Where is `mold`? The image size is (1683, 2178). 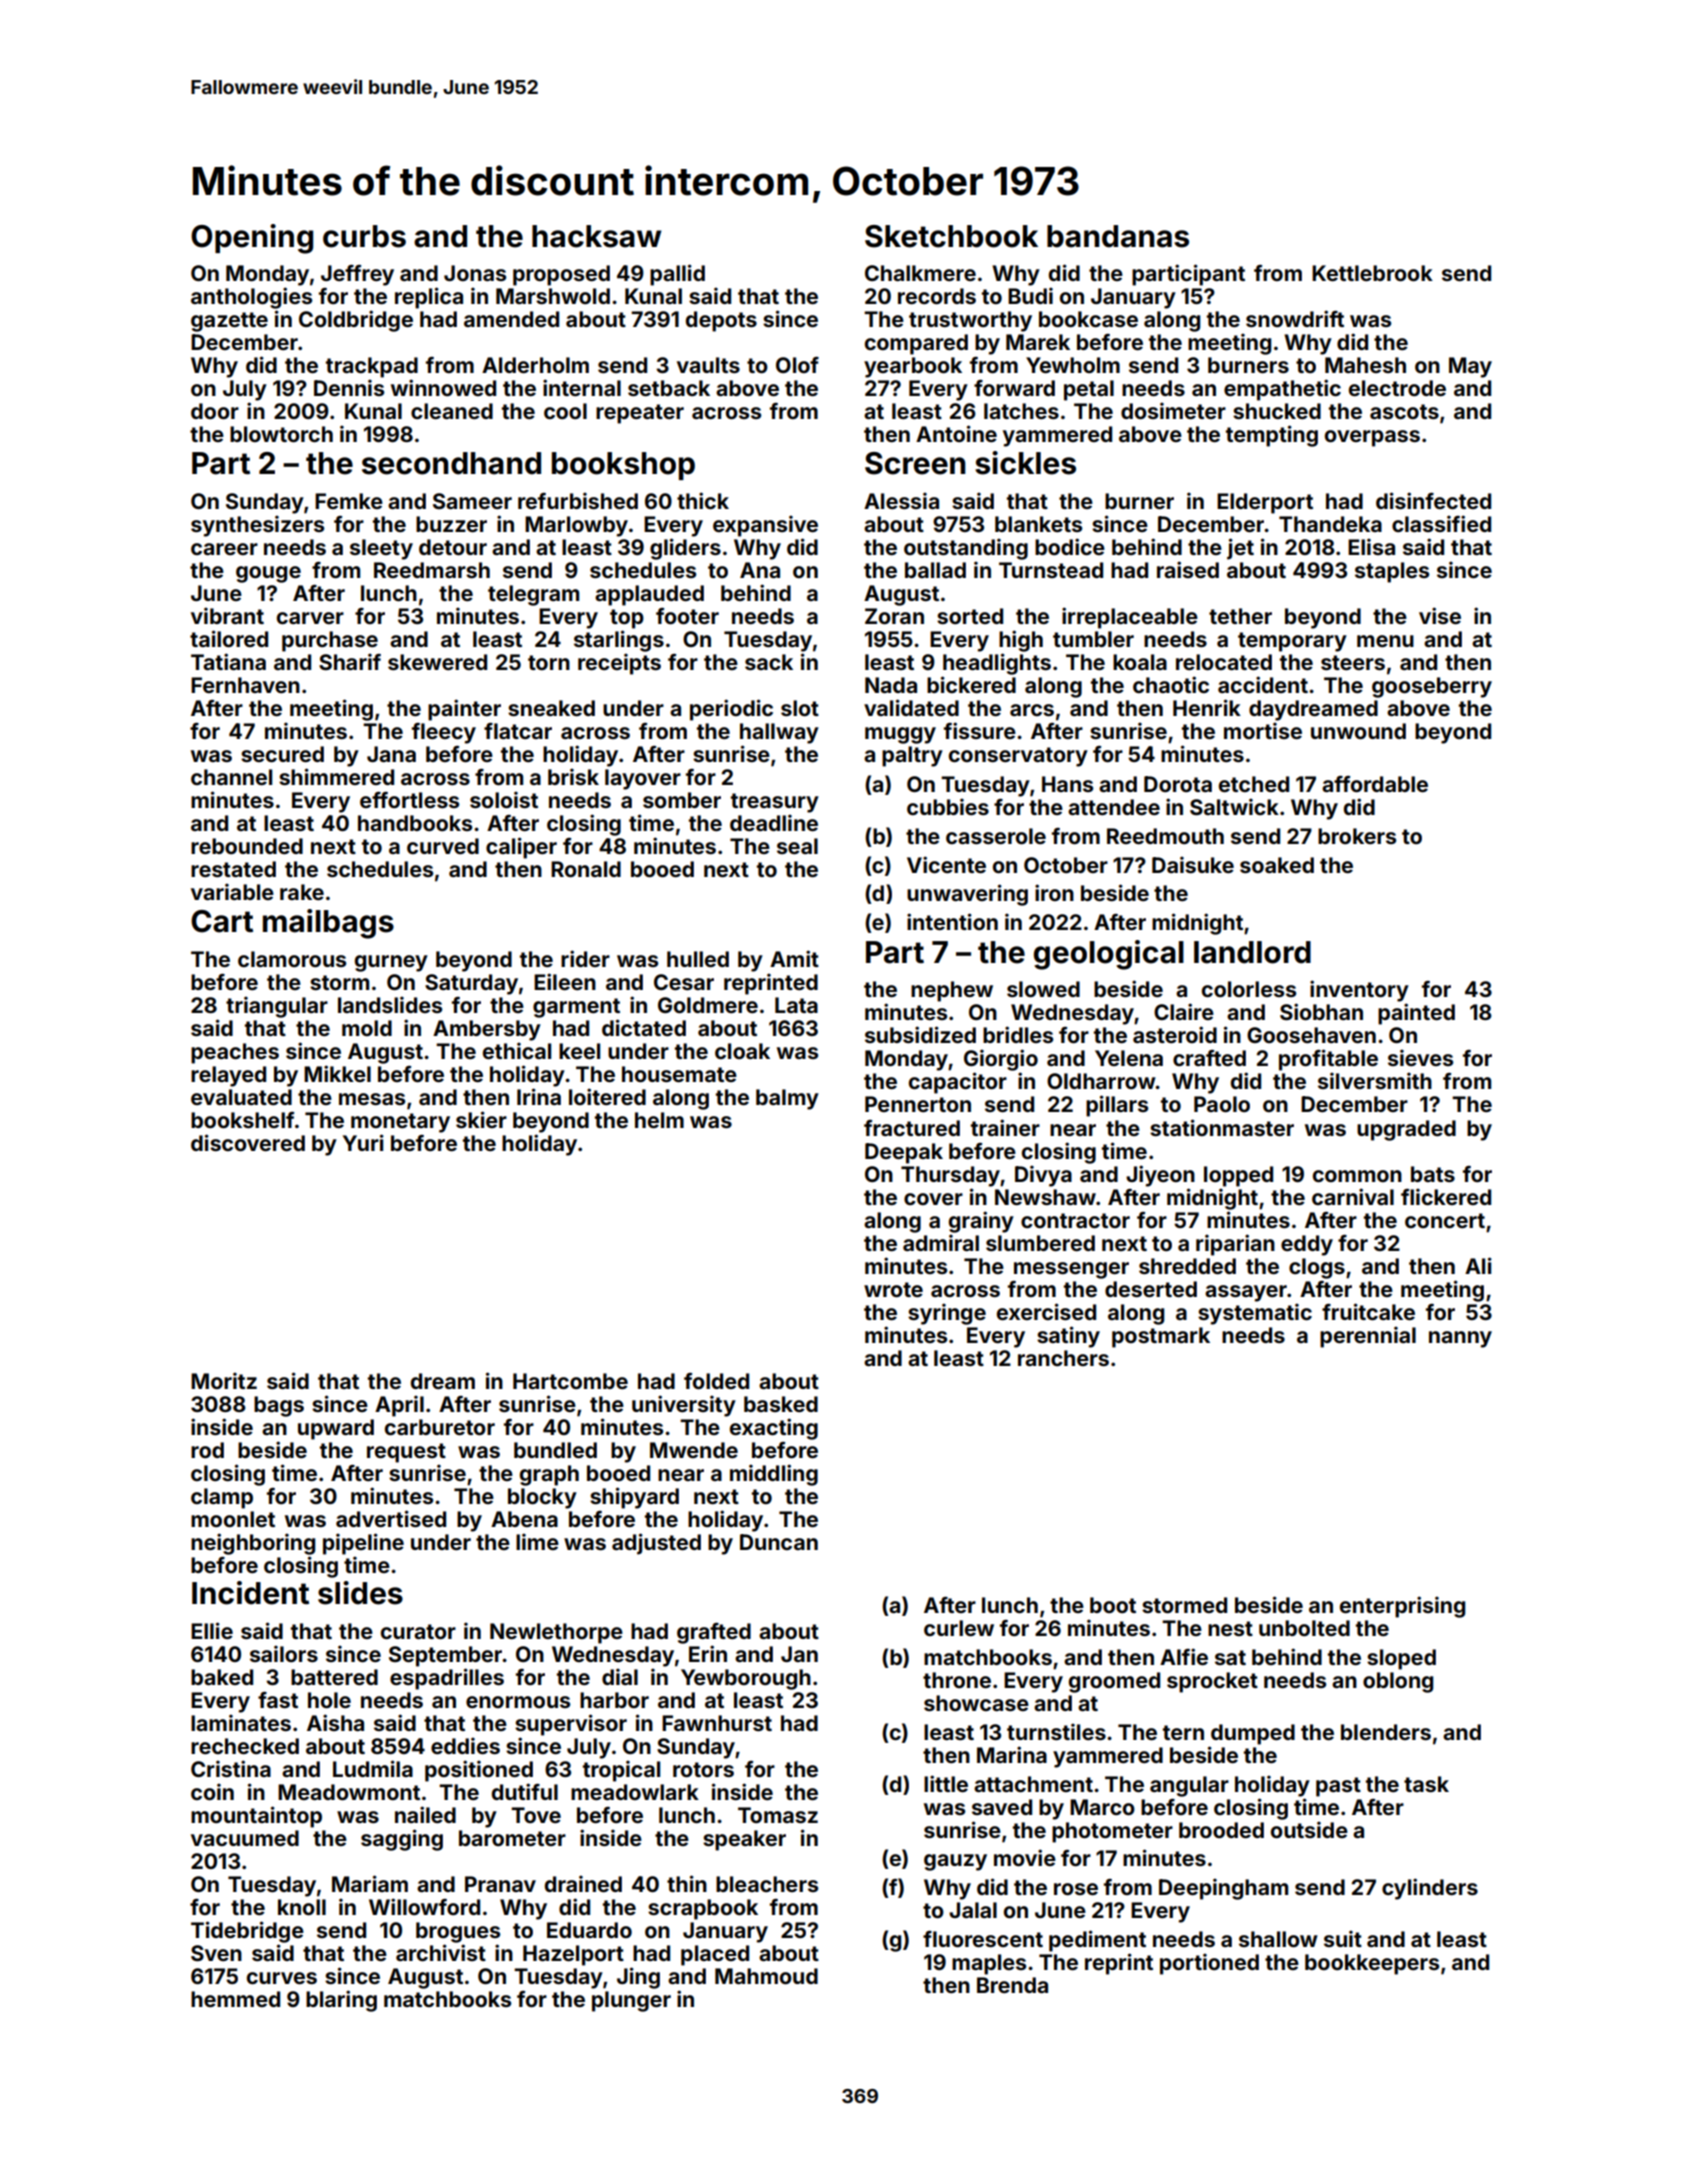 mold is located at coordinates (367, 1028).
